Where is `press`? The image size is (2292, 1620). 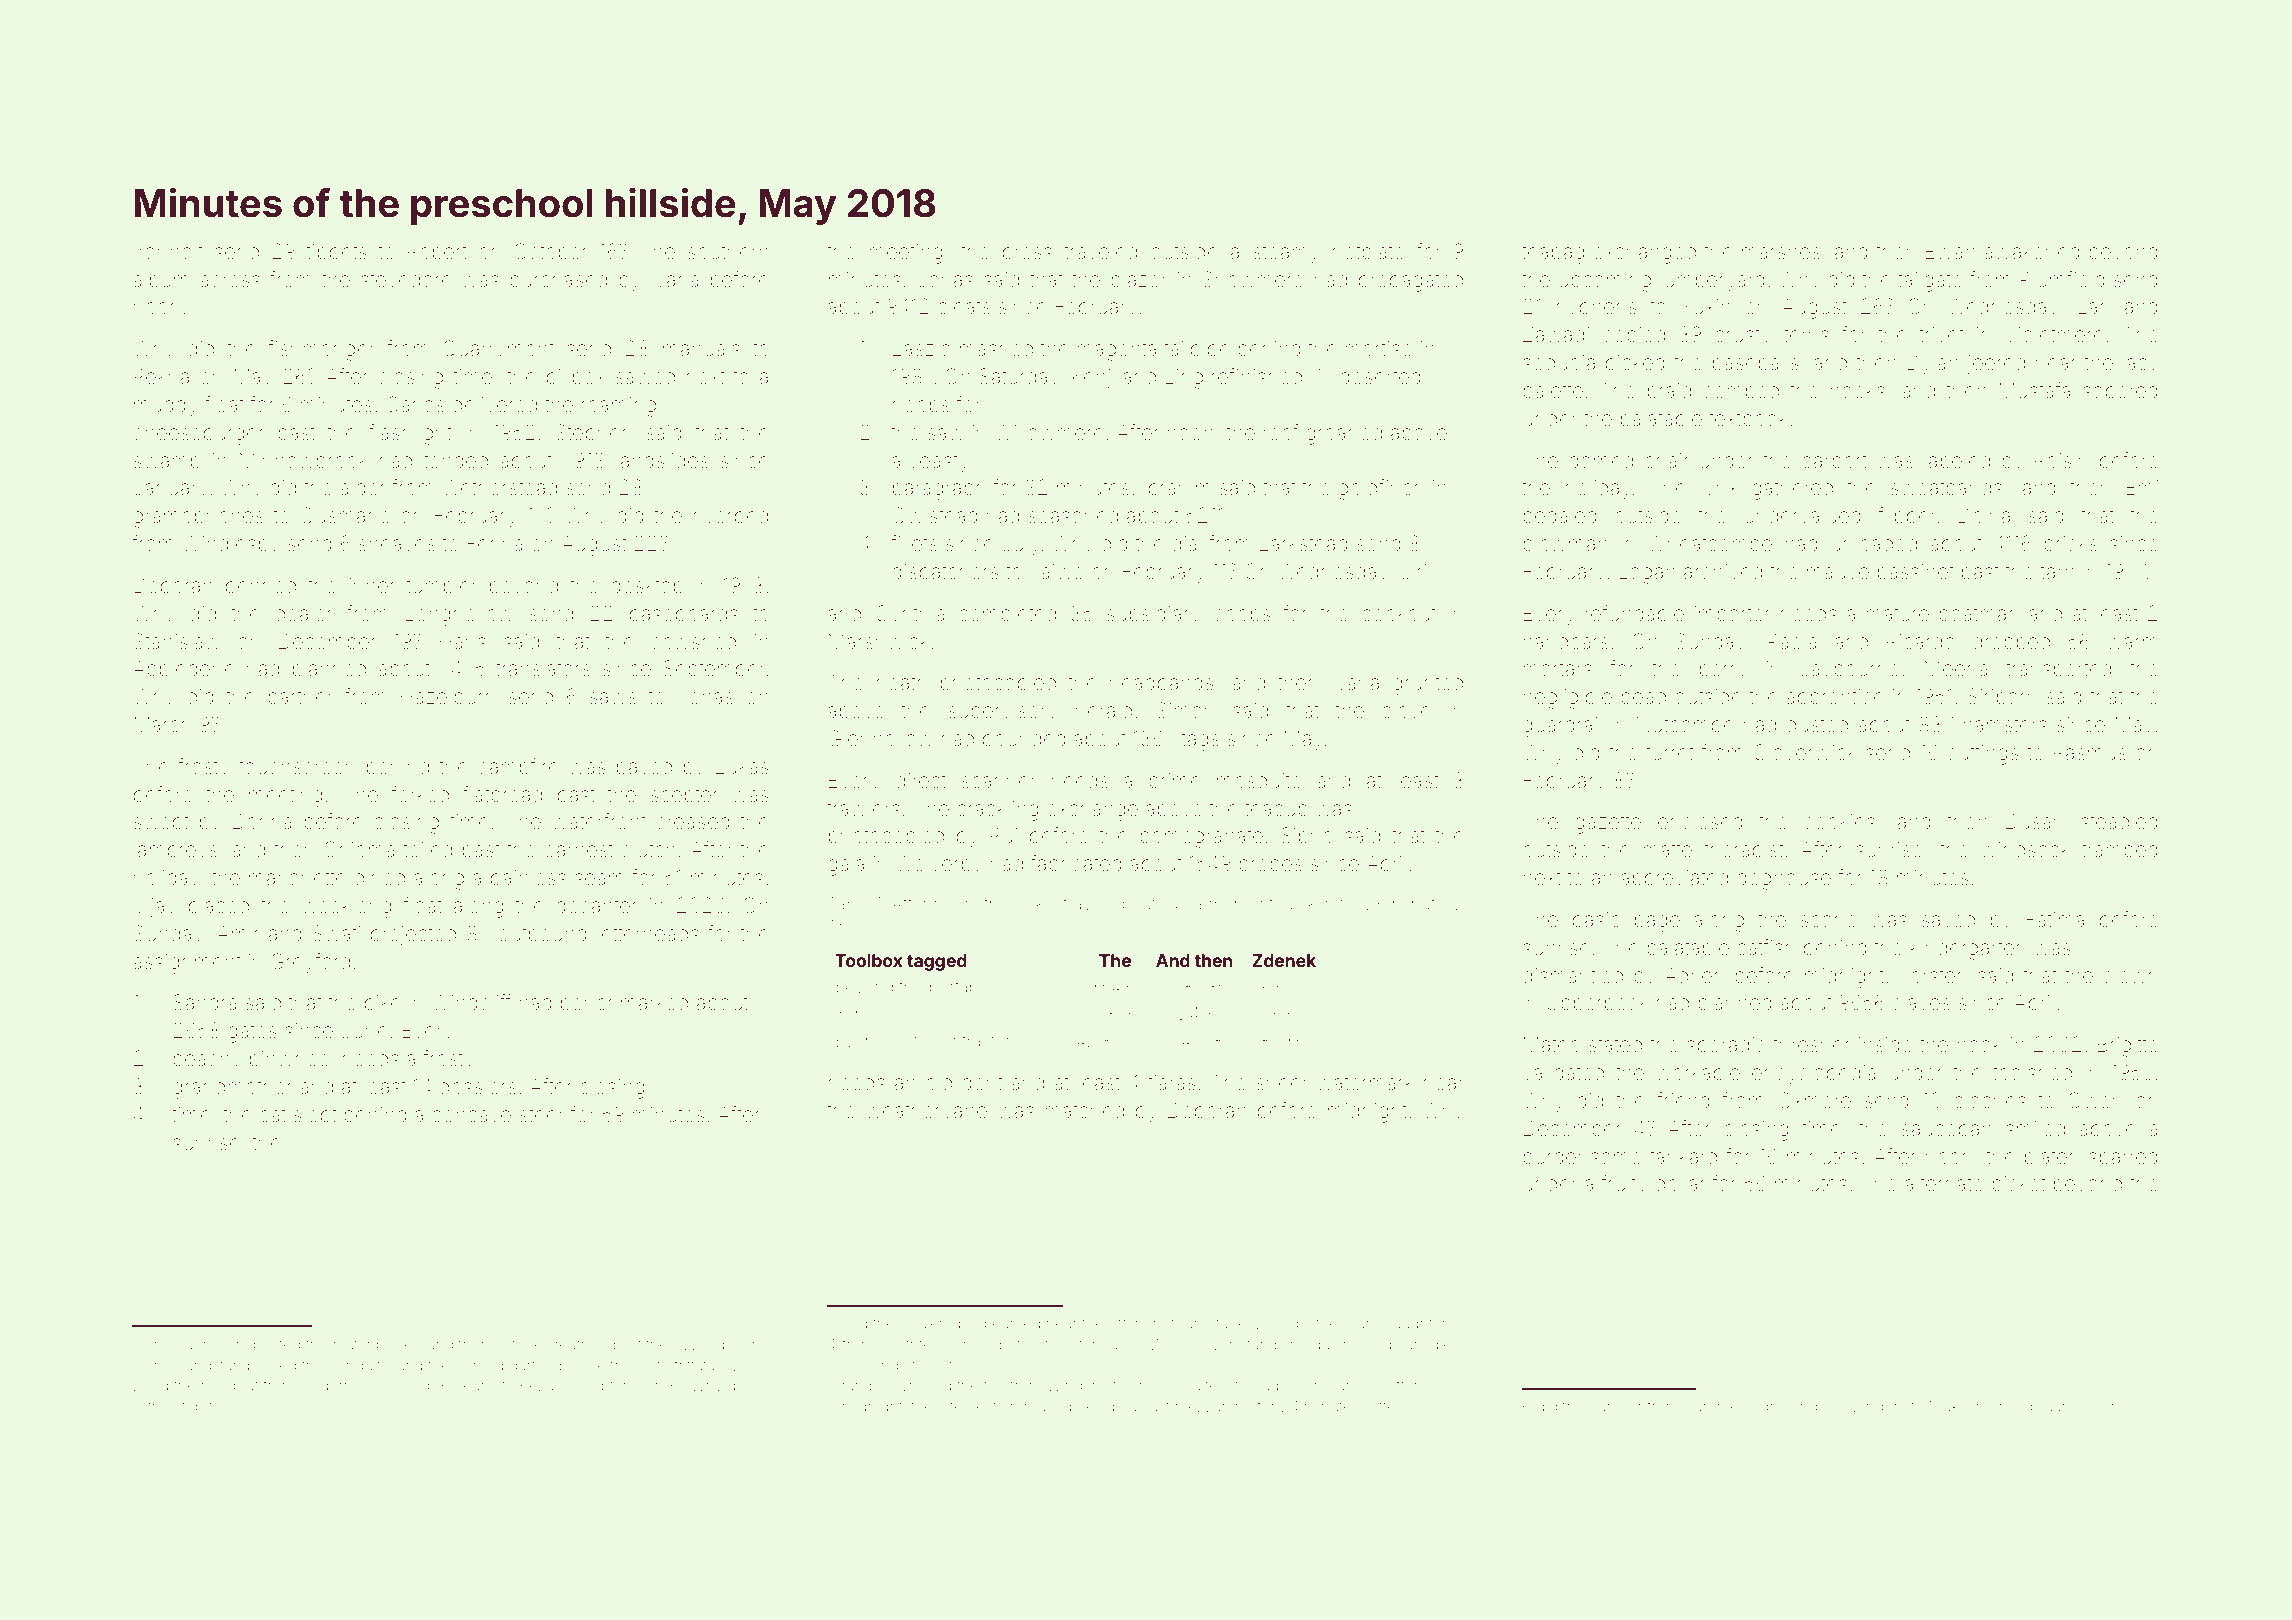 press is located at coordinates (1027, 255).
